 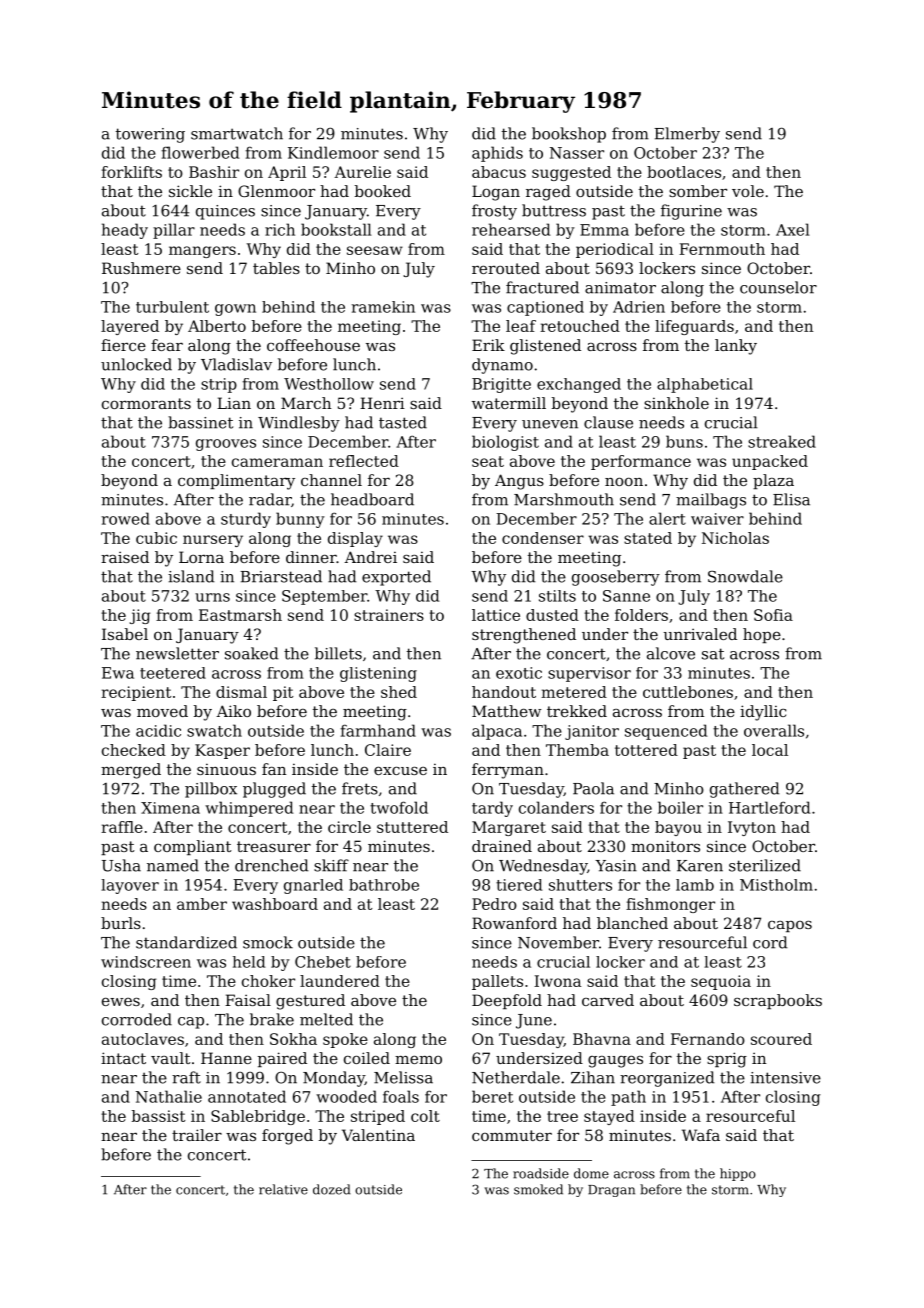 What do you see at coordinates (375, 250) in the image?
I see `seesaw` at bounding box center [375, 250].
